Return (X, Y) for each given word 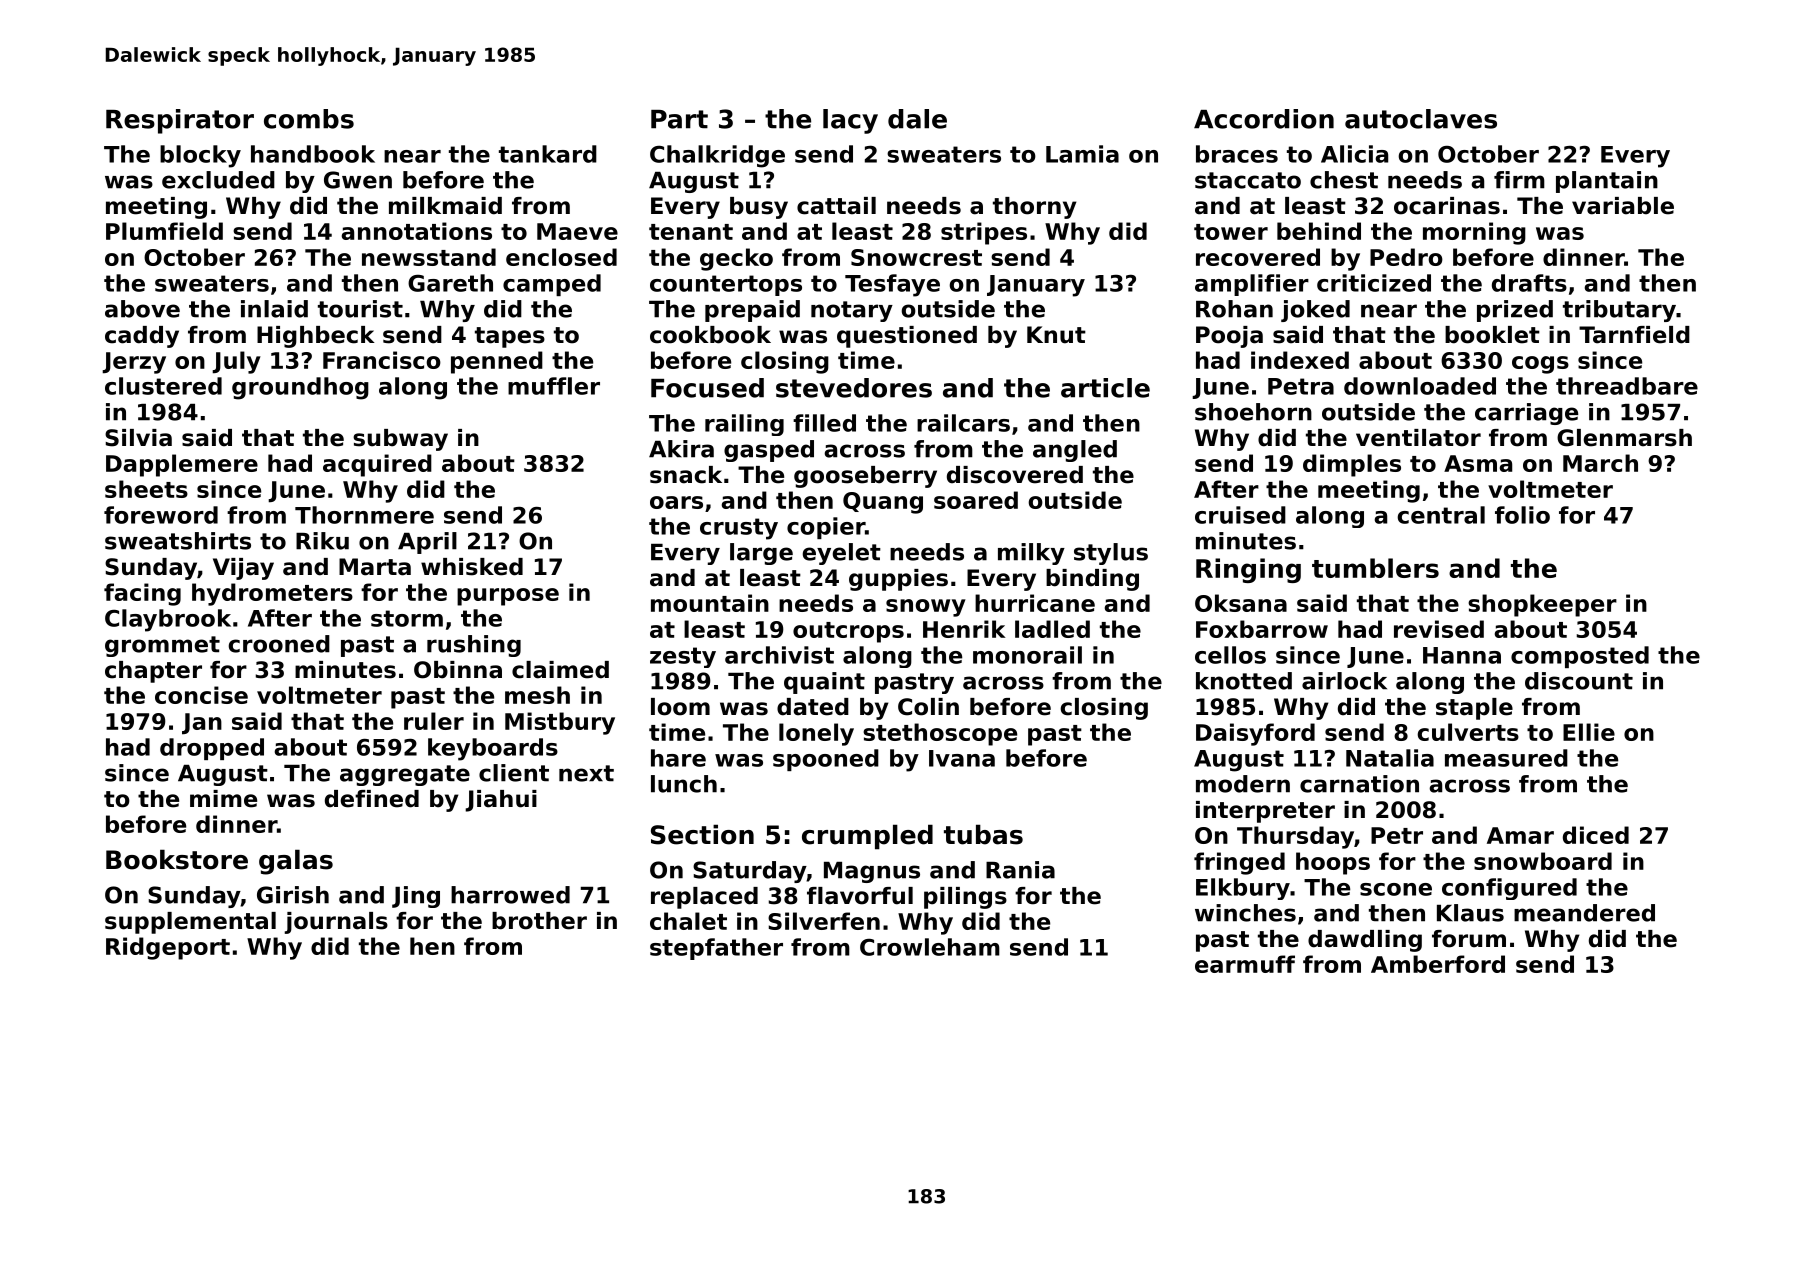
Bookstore (177, 859)
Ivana (962, 758)
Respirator (180, 121)
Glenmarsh (1624, 438)
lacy (850, 121)
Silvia (138, 438)
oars (676, 502)
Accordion (1264, 119)
